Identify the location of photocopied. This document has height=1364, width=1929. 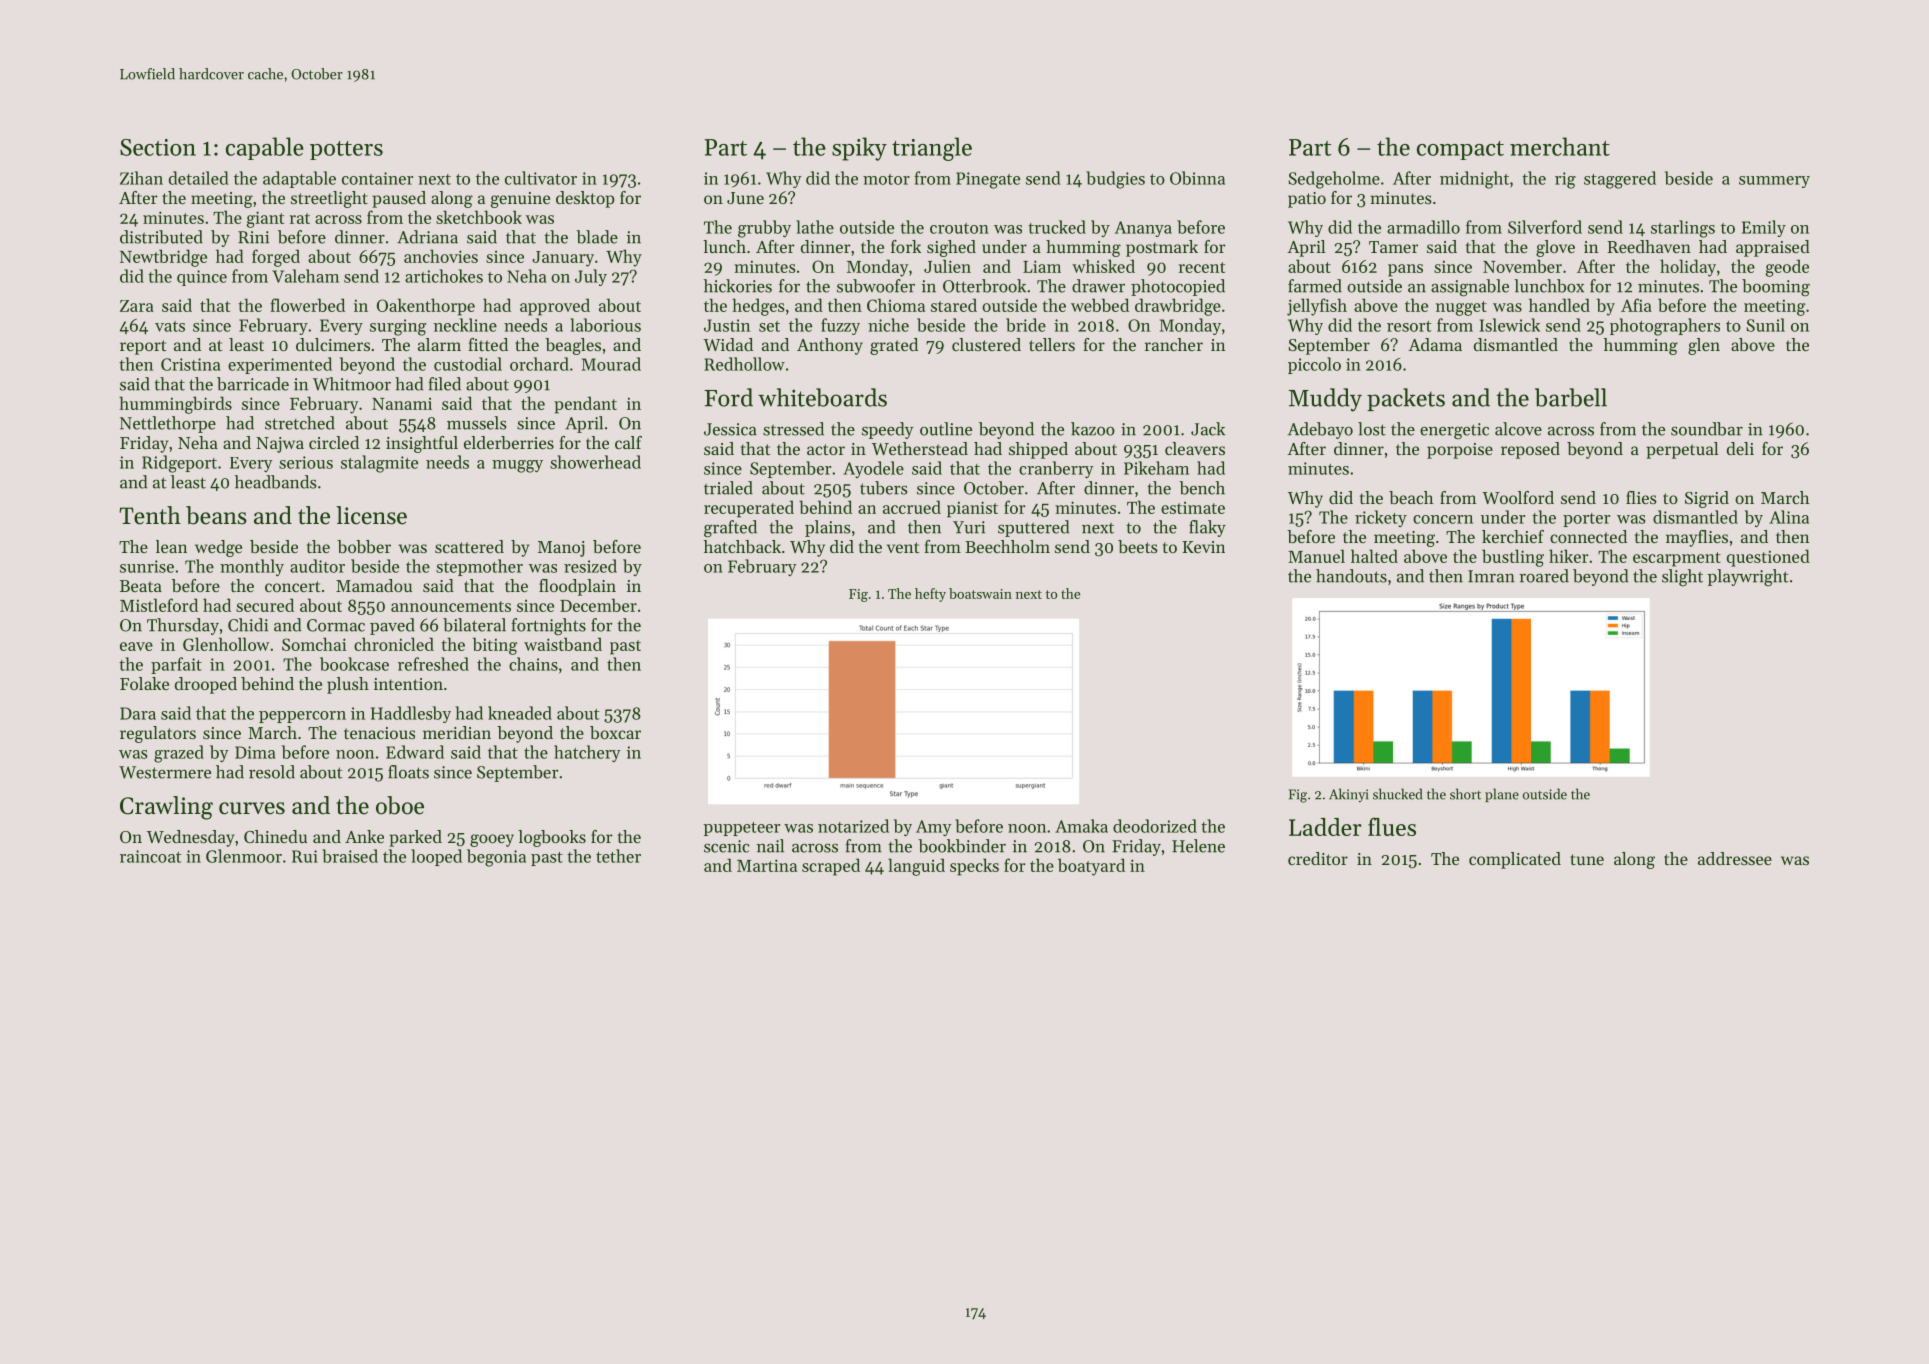
(1178, 287).
